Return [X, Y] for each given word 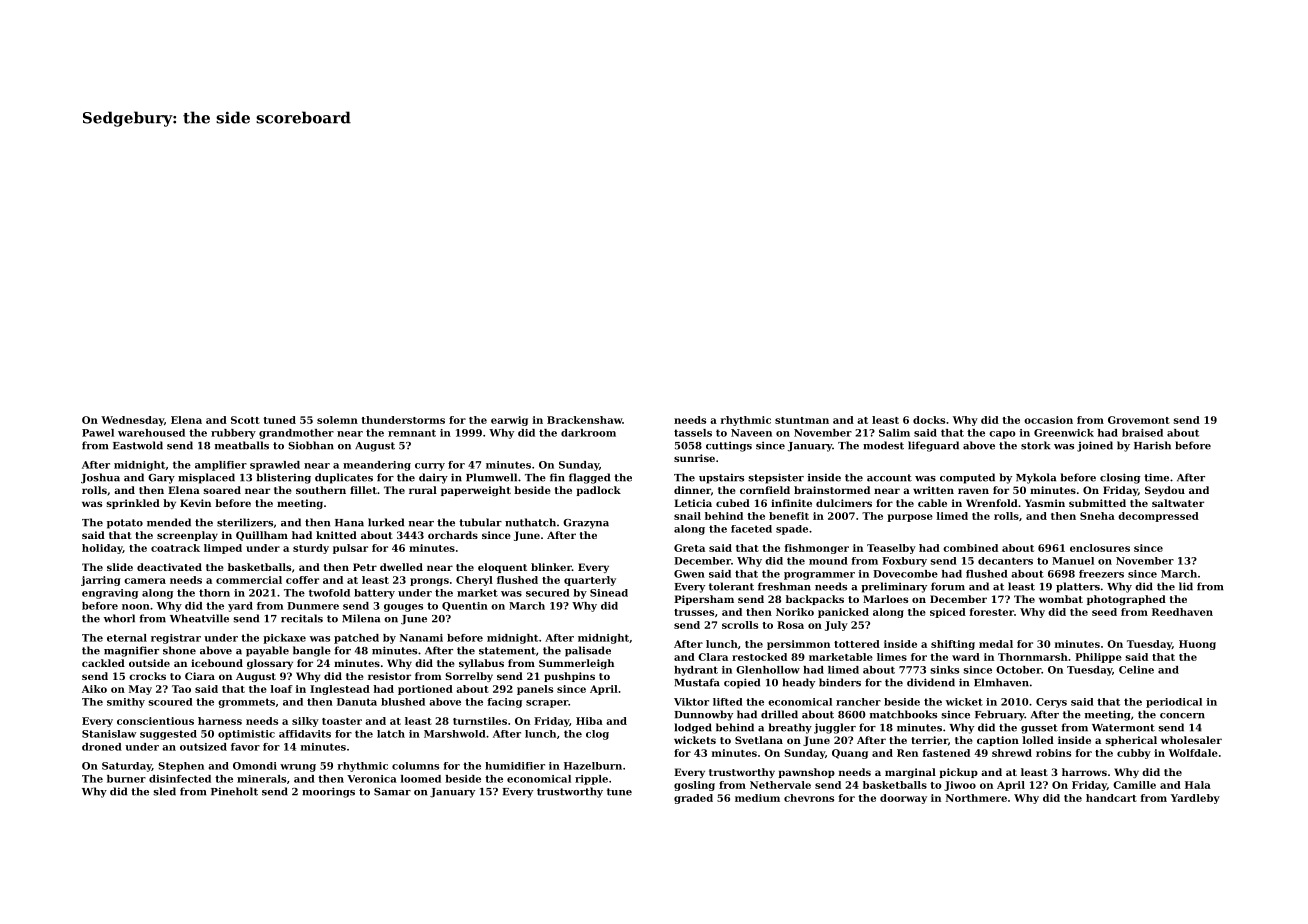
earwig [509, 421]
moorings [328, 792]
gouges [403, 608]
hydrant [696, 671]
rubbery [233, 434]
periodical [1174, 703]
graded [693, 799]
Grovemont [1139, 420]
